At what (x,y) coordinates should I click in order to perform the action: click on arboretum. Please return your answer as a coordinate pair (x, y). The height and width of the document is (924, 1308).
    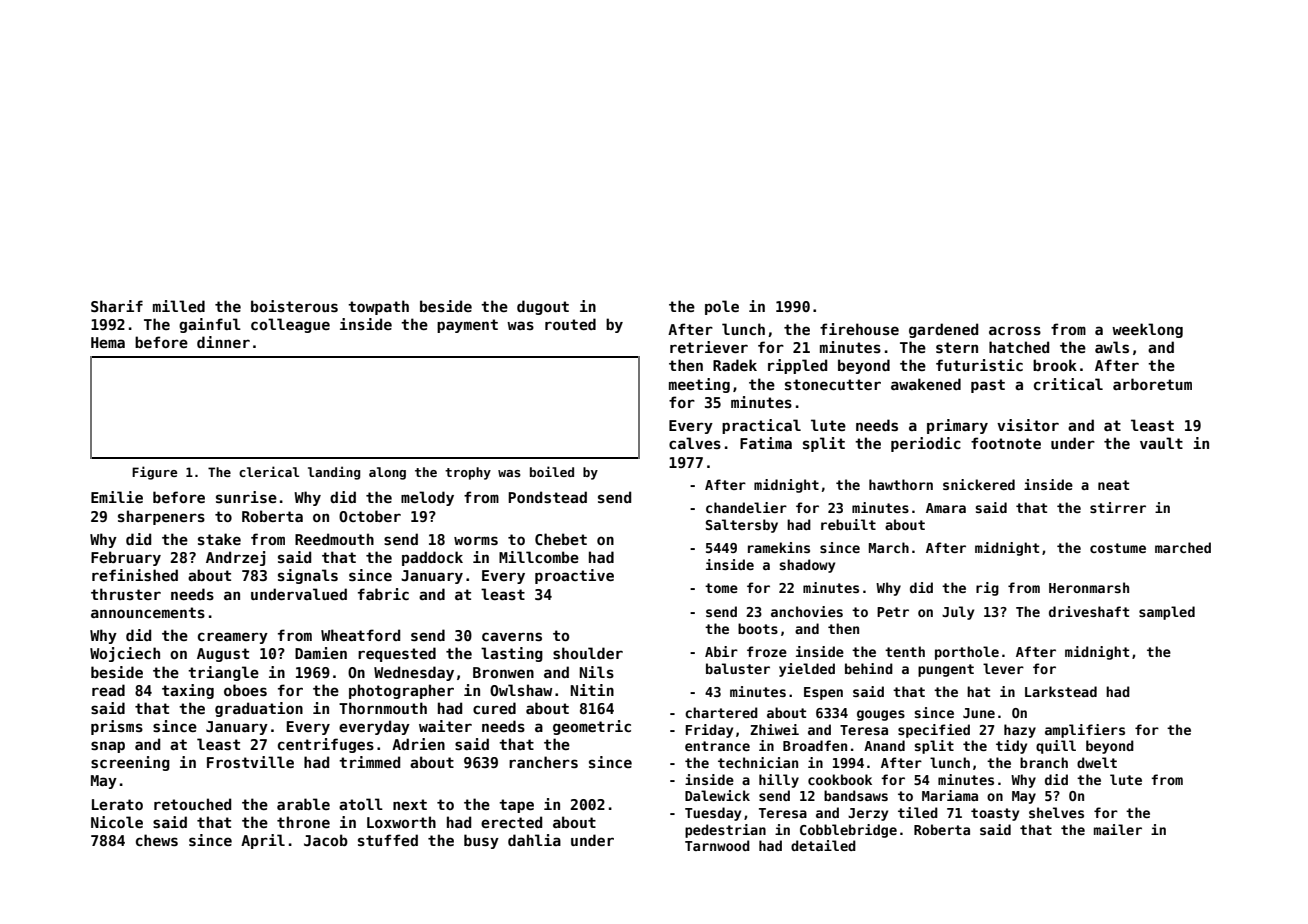
    Looking at the image, I should click on (1152, 384).
